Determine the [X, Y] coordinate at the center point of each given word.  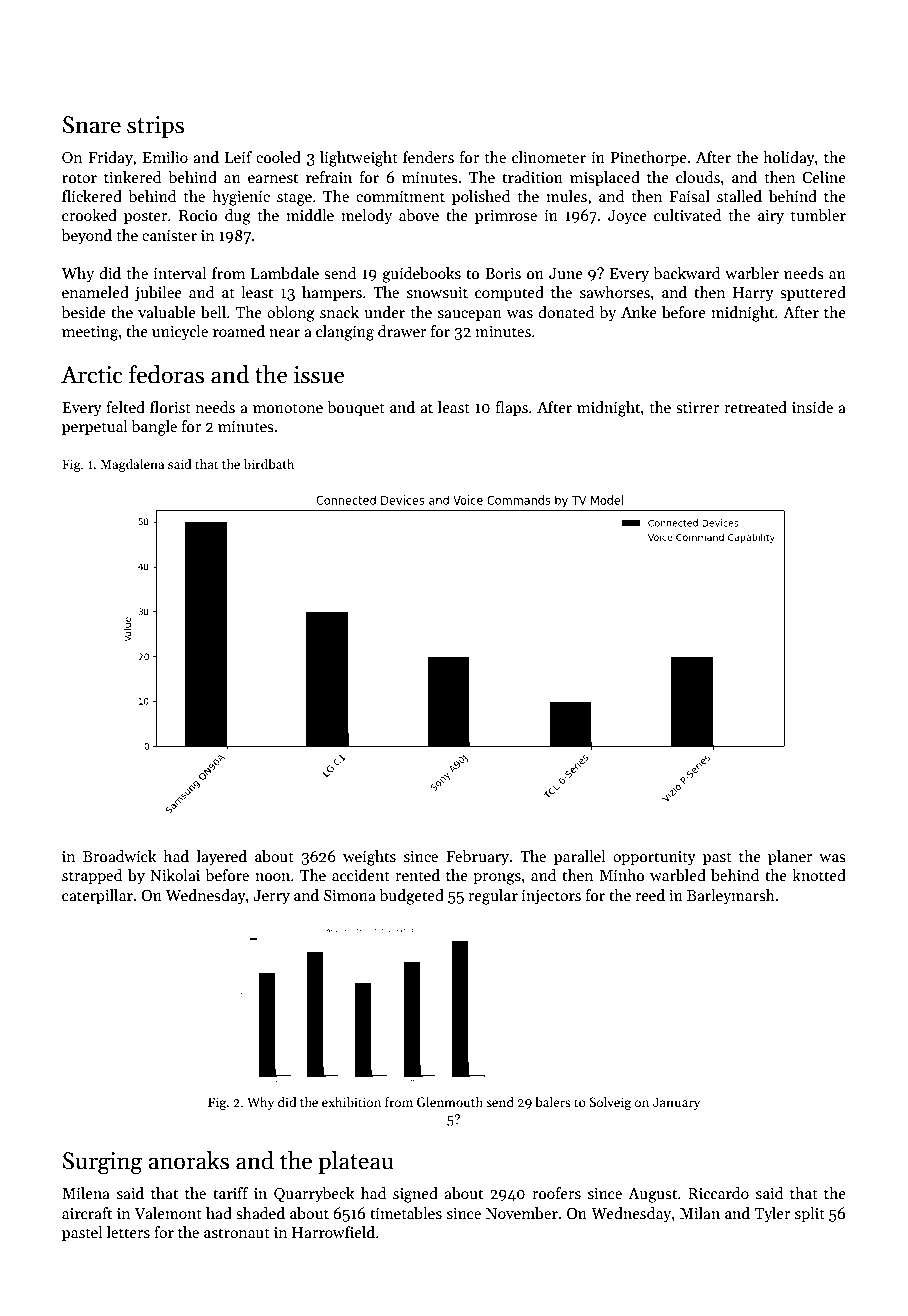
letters [128, 1232]
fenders [428, 157]
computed [509, 293]
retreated [755, 407]
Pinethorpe [649, 158]
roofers [556, 1193]
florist [170, 407]
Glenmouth [450, 1102]
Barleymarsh [731, 896]
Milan [700, 1213]
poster [145, 217]
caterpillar [97, 896]
